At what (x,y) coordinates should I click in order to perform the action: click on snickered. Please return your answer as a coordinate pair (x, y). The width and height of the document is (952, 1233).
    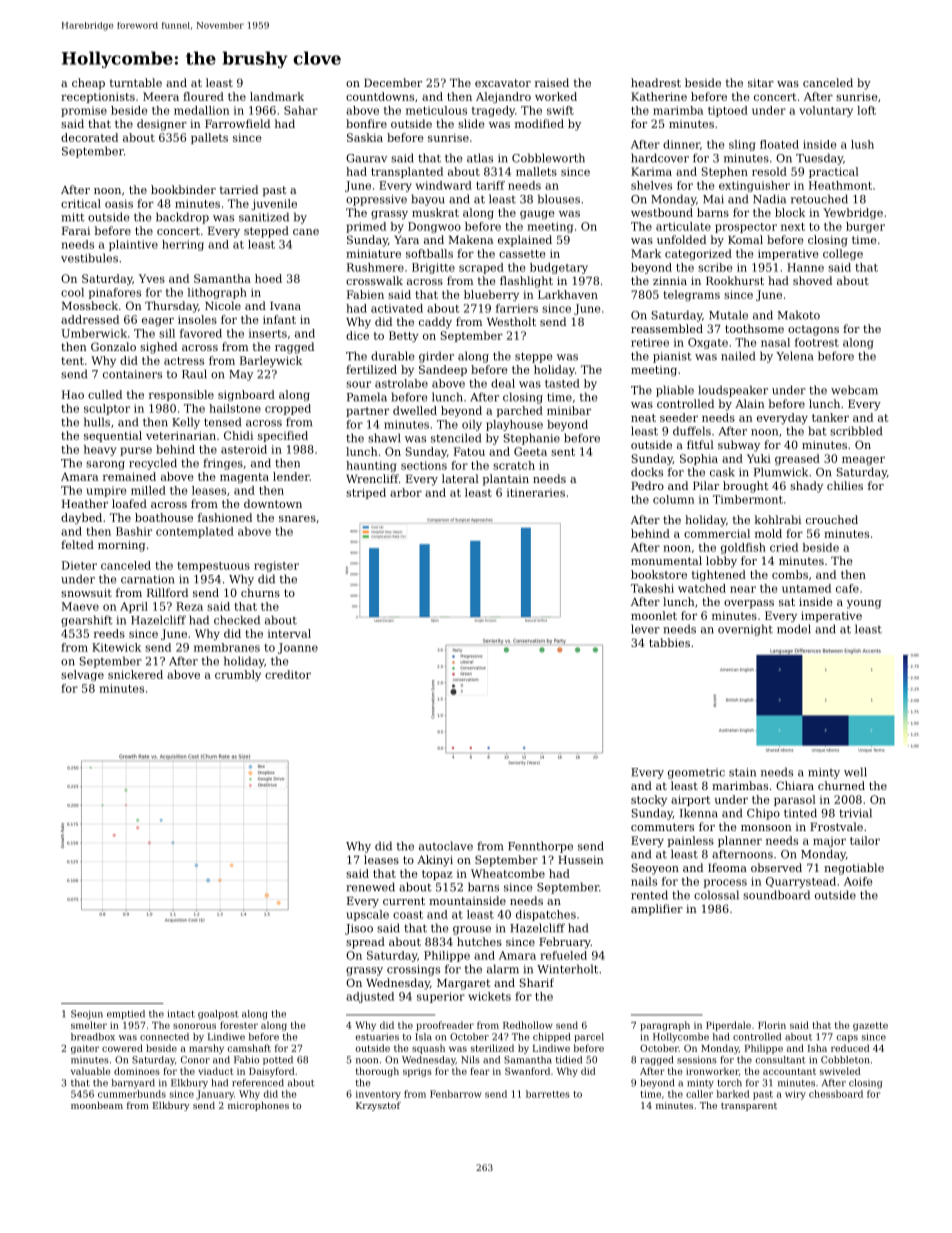
    Looking at the image, I should click on (135, 674).
